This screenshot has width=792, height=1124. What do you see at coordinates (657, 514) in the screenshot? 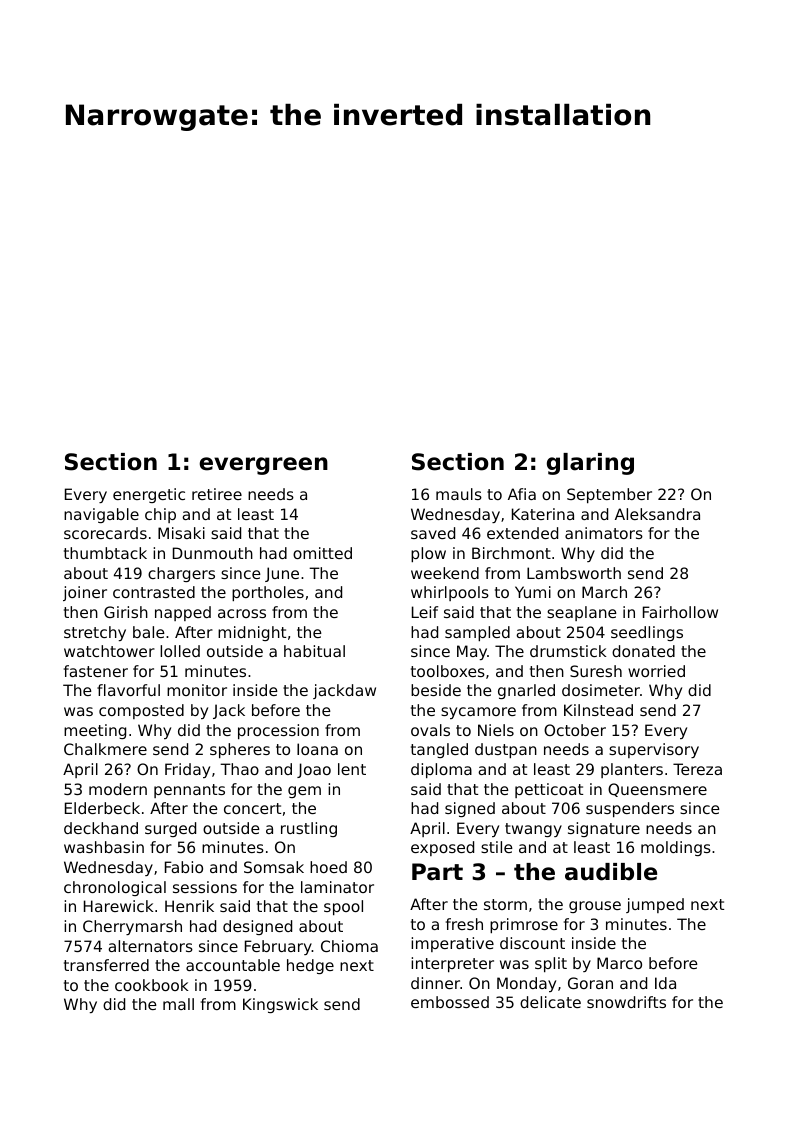
I see `Aleksandra` at bounding box center [657, 514].
